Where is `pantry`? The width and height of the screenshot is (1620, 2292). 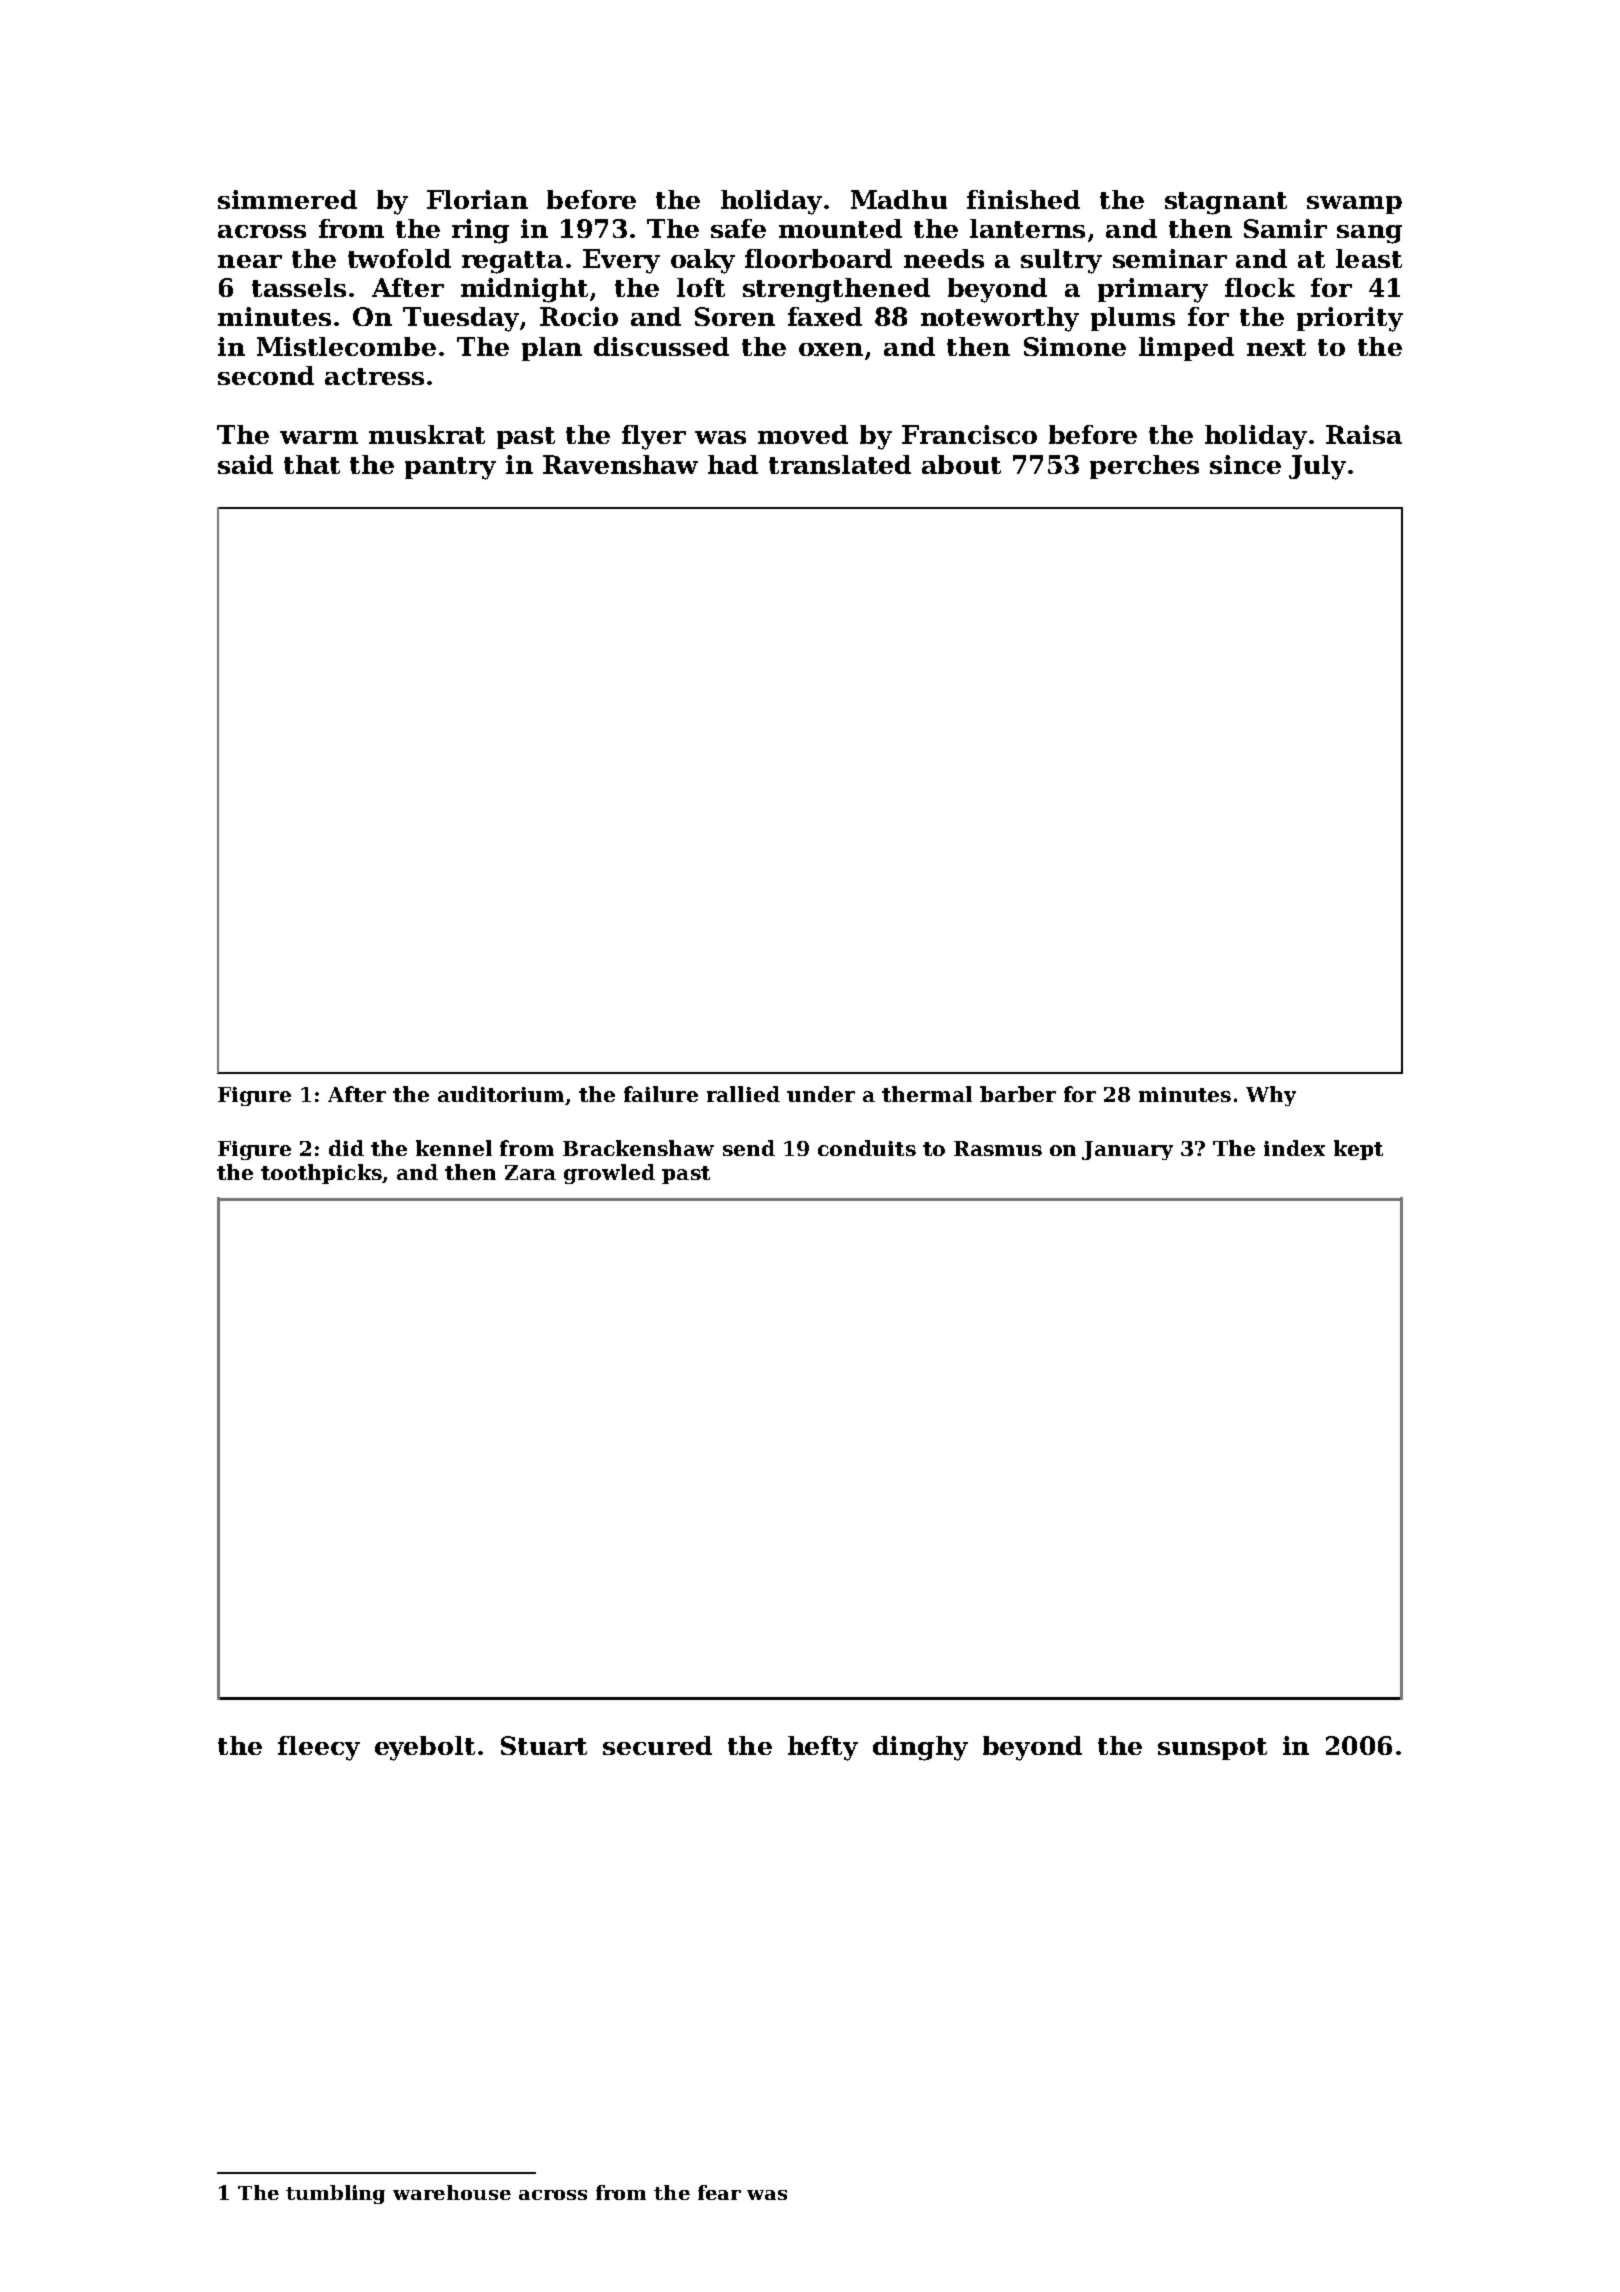 pantry is located at coordinates (450, 468).
